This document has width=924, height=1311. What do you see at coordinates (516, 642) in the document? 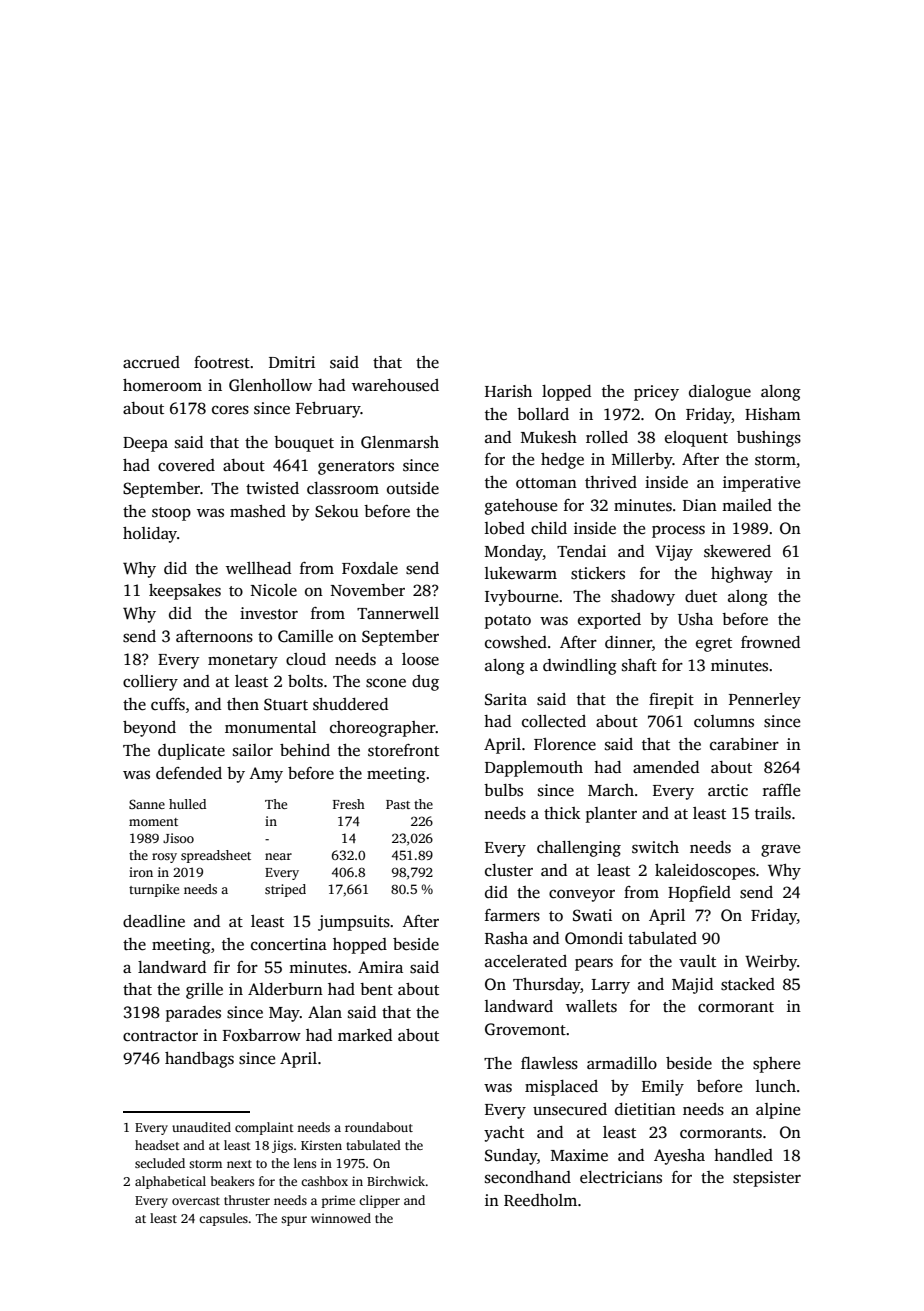
I see `cowshed` at bounding box center [516, 642].
